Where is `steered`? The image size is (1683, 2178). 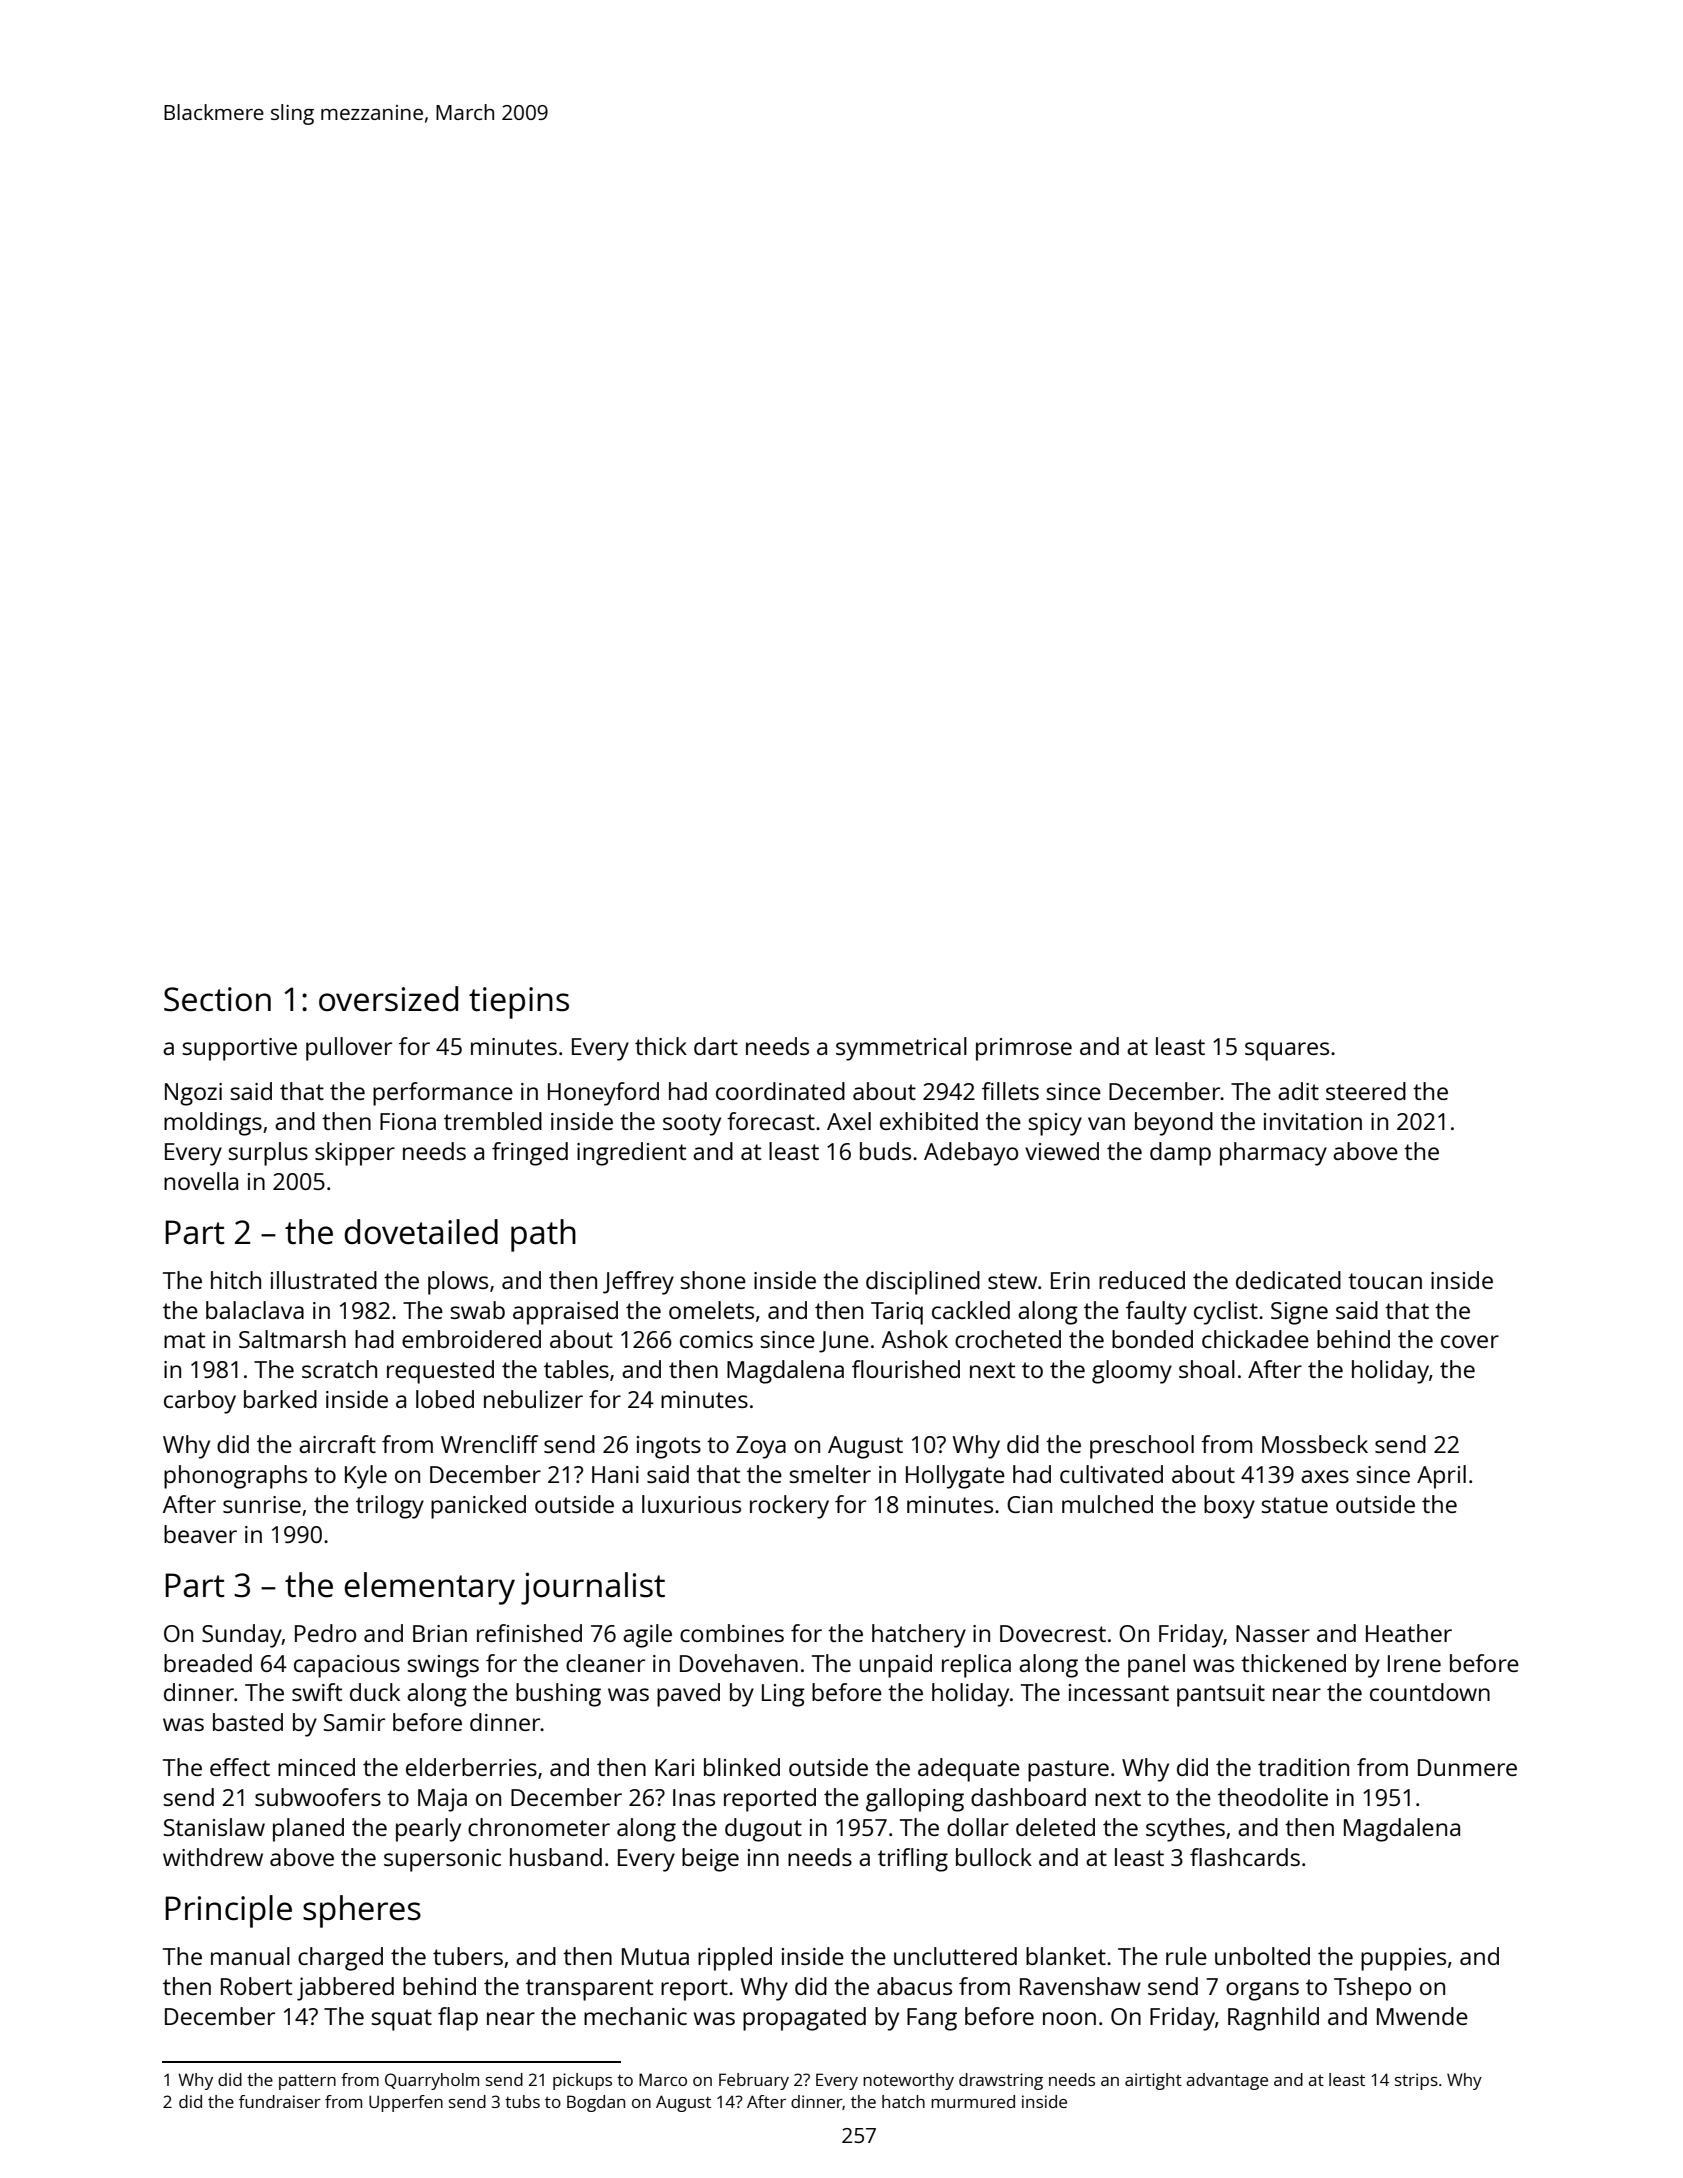
steered is located at coordinates (1366, 1091).
